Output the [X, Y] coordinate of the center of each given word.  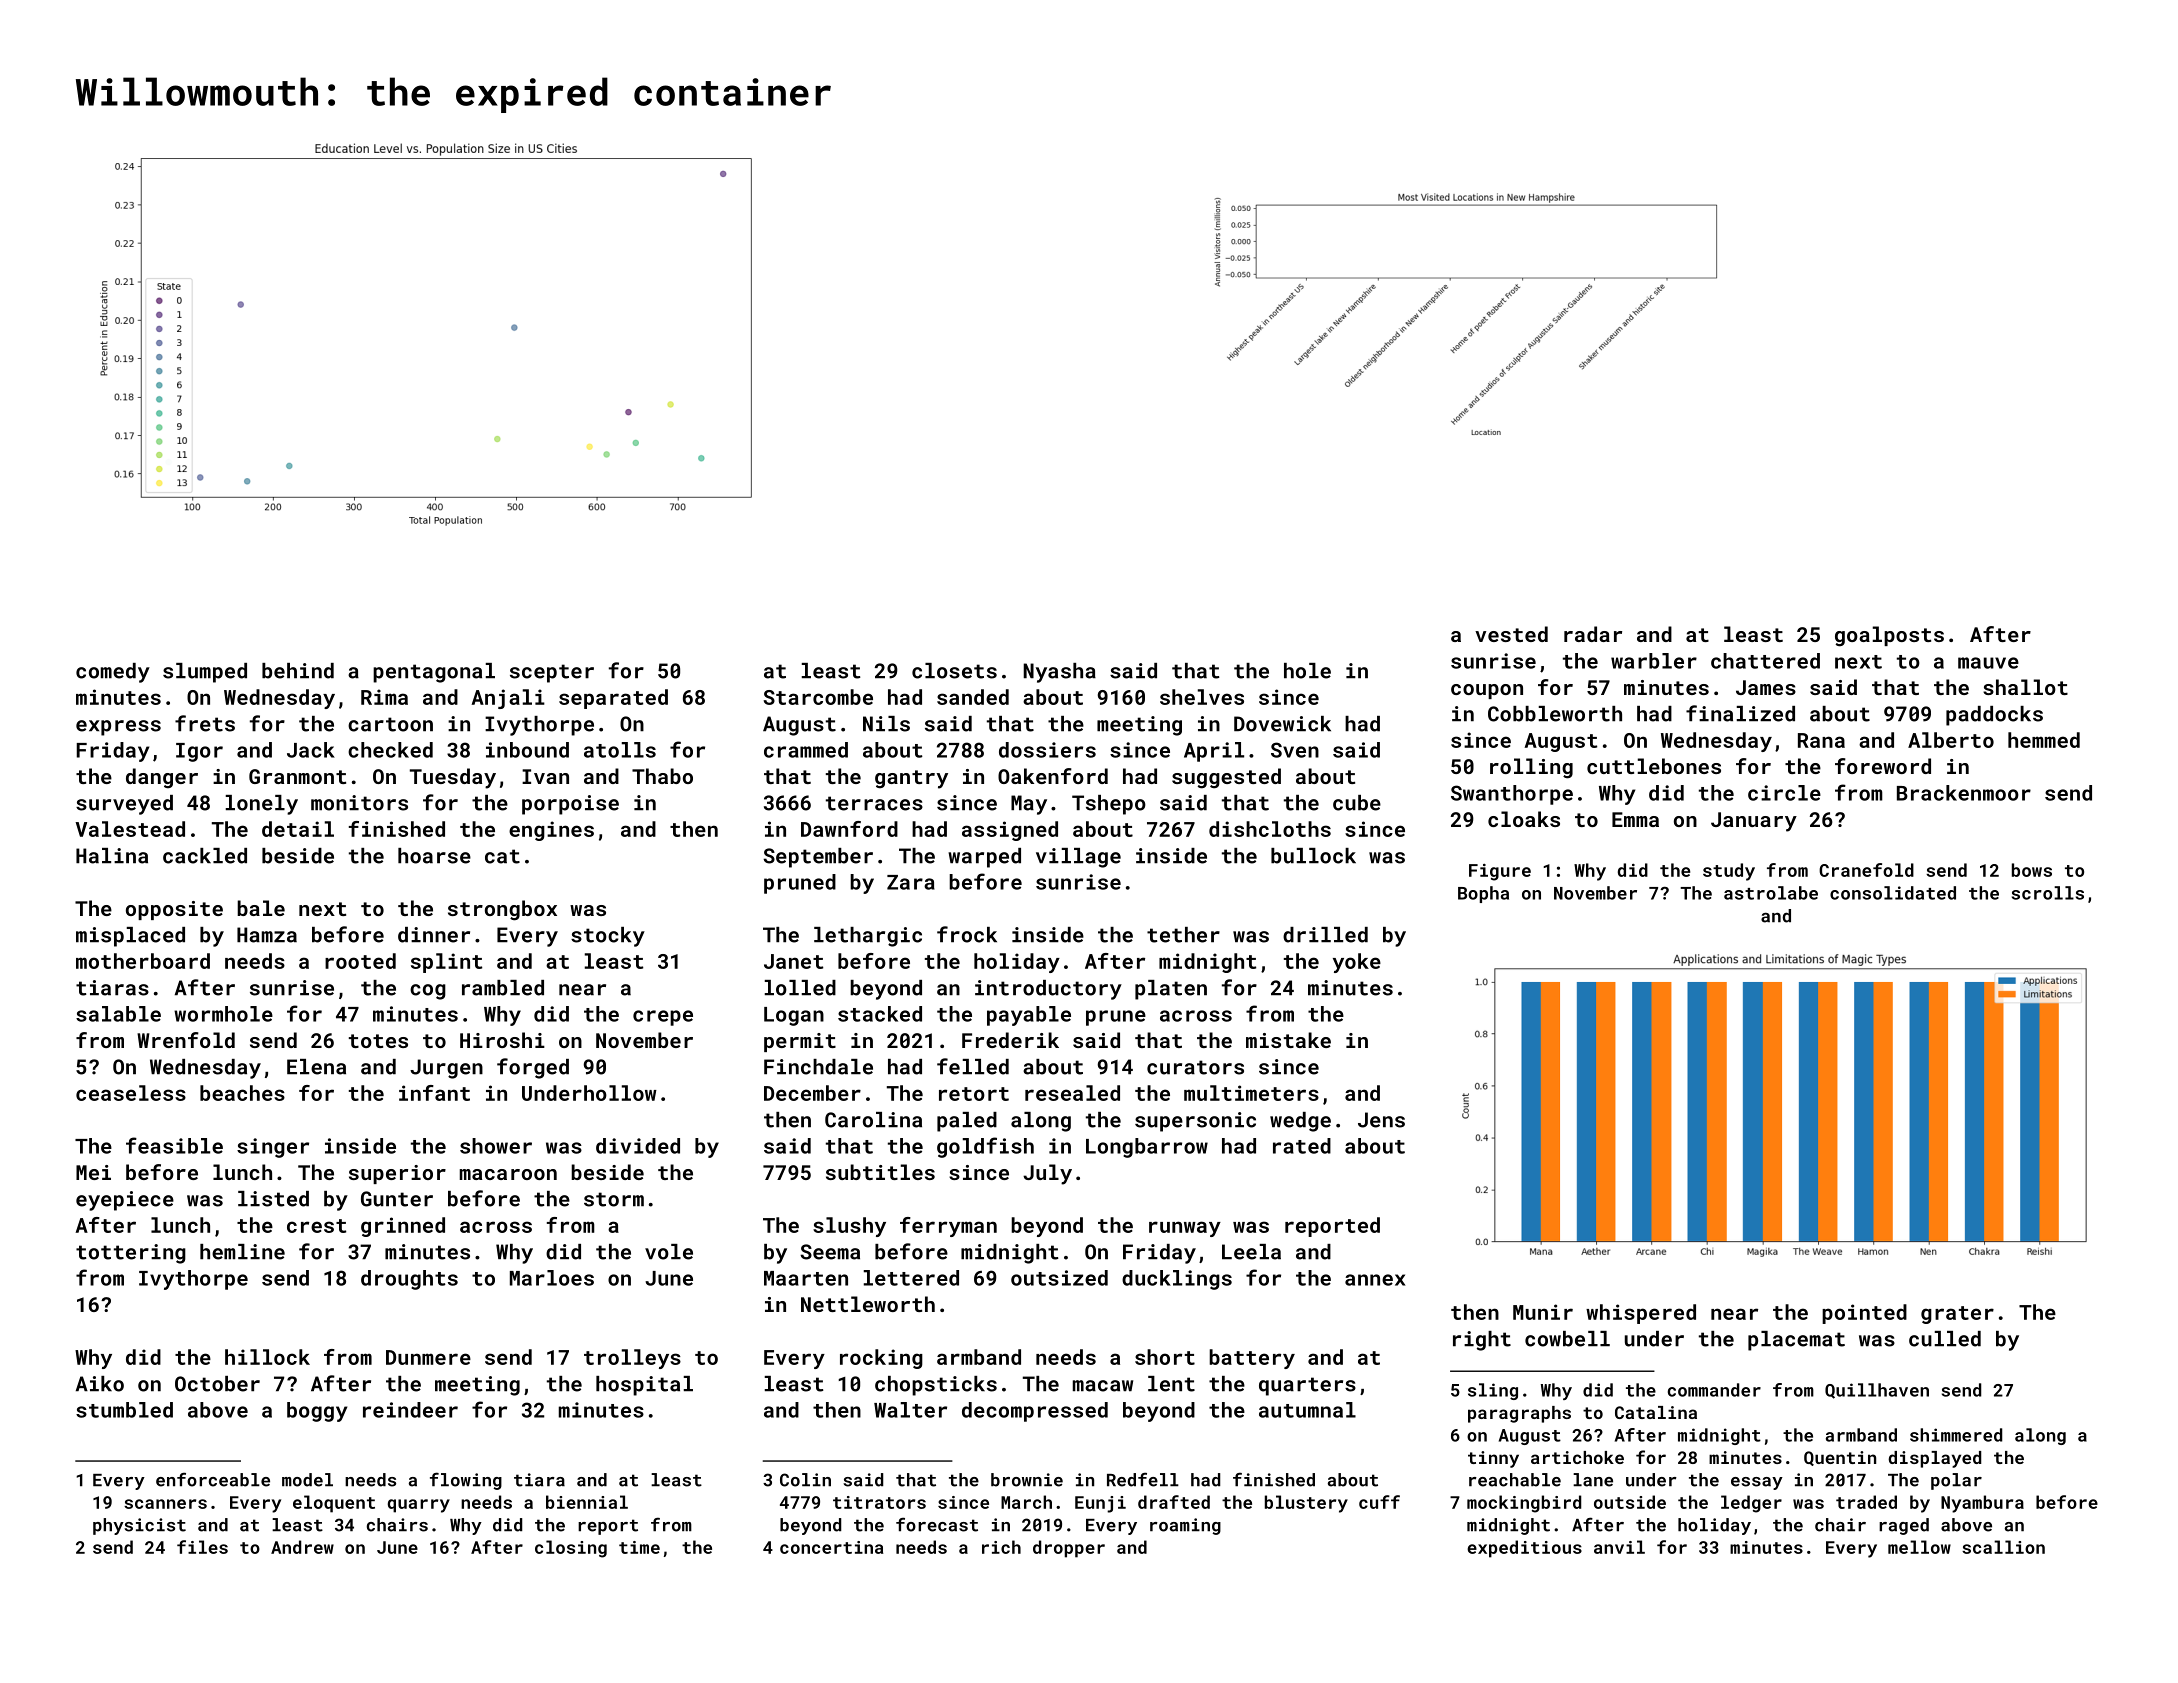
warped [984, 858]
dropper [1069, 1549]
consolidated [1893, 893]
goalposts [1889, 636]
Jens [1381, 1120]
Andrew [302, 1547]
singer [273, 1148]
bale [261, 908]
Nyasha [1059, 673]
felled [973, 1066]
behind [298, 671]
